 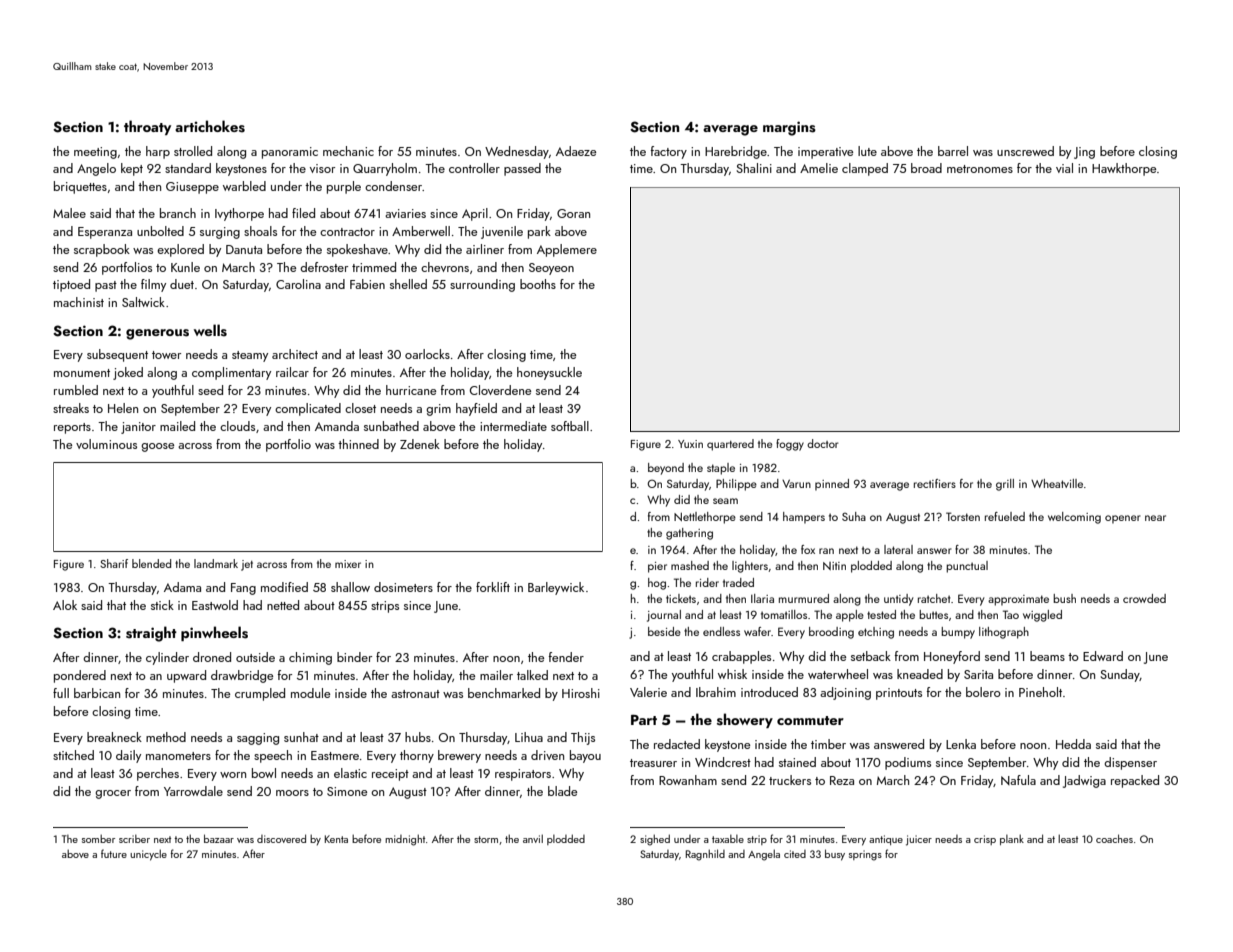 I want to click on crowded, so click(x=1144, y=598).
